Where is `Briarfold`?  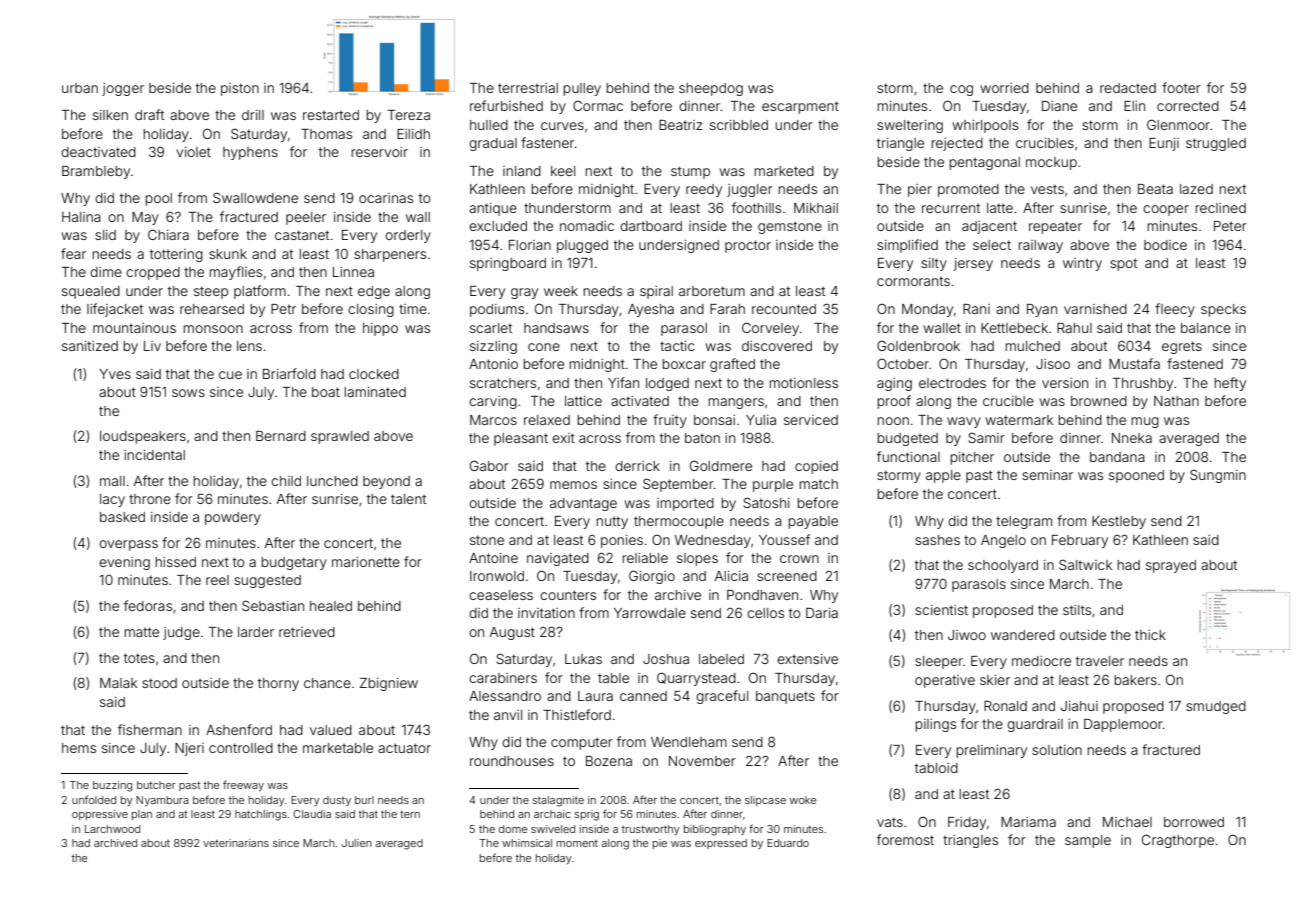 Briarfold is located at coordinates (289, 373).
